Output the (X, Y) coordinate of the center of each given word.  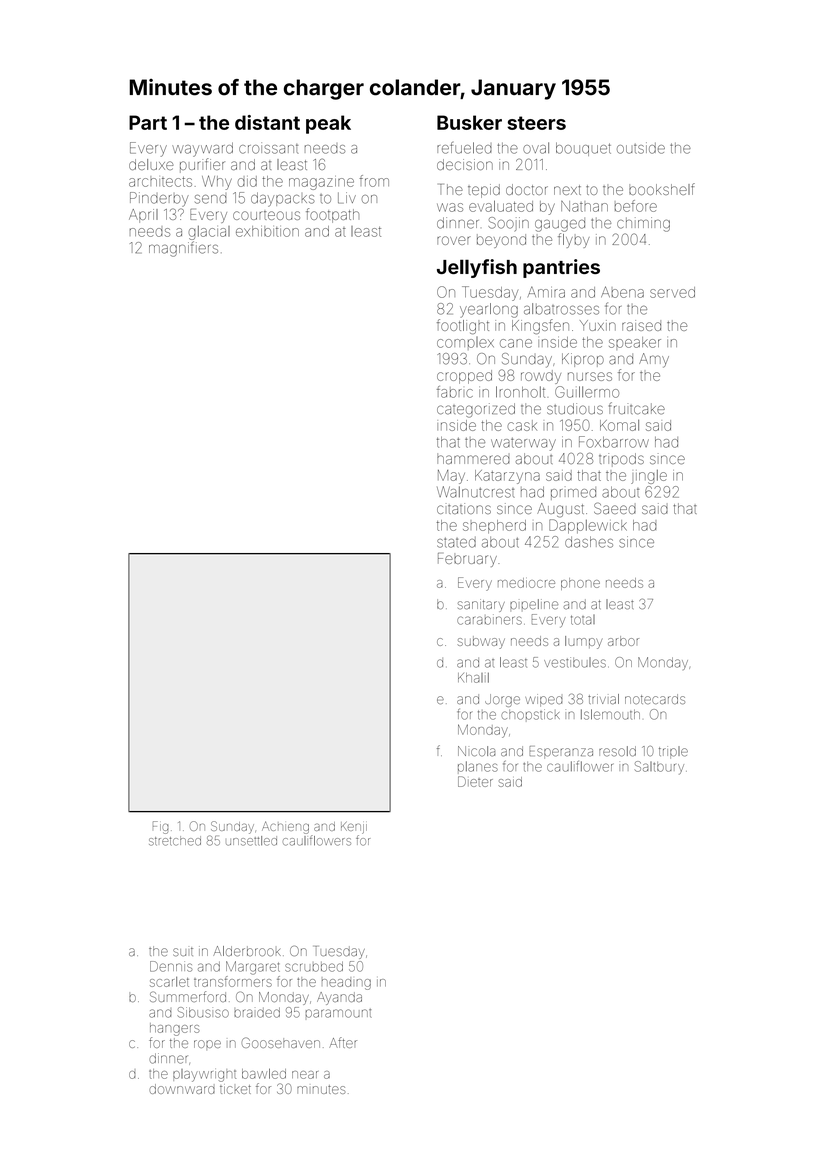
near (305, 1075)
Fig (161, 827)
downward (182, 1089)
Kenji (354, 828)
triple (673, 752)
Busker (469, 122)
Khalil (473, 678)
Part (148, 122)
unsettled (251, 841)
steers (536, 123)
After (343, 1042)
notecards (655, 699)
